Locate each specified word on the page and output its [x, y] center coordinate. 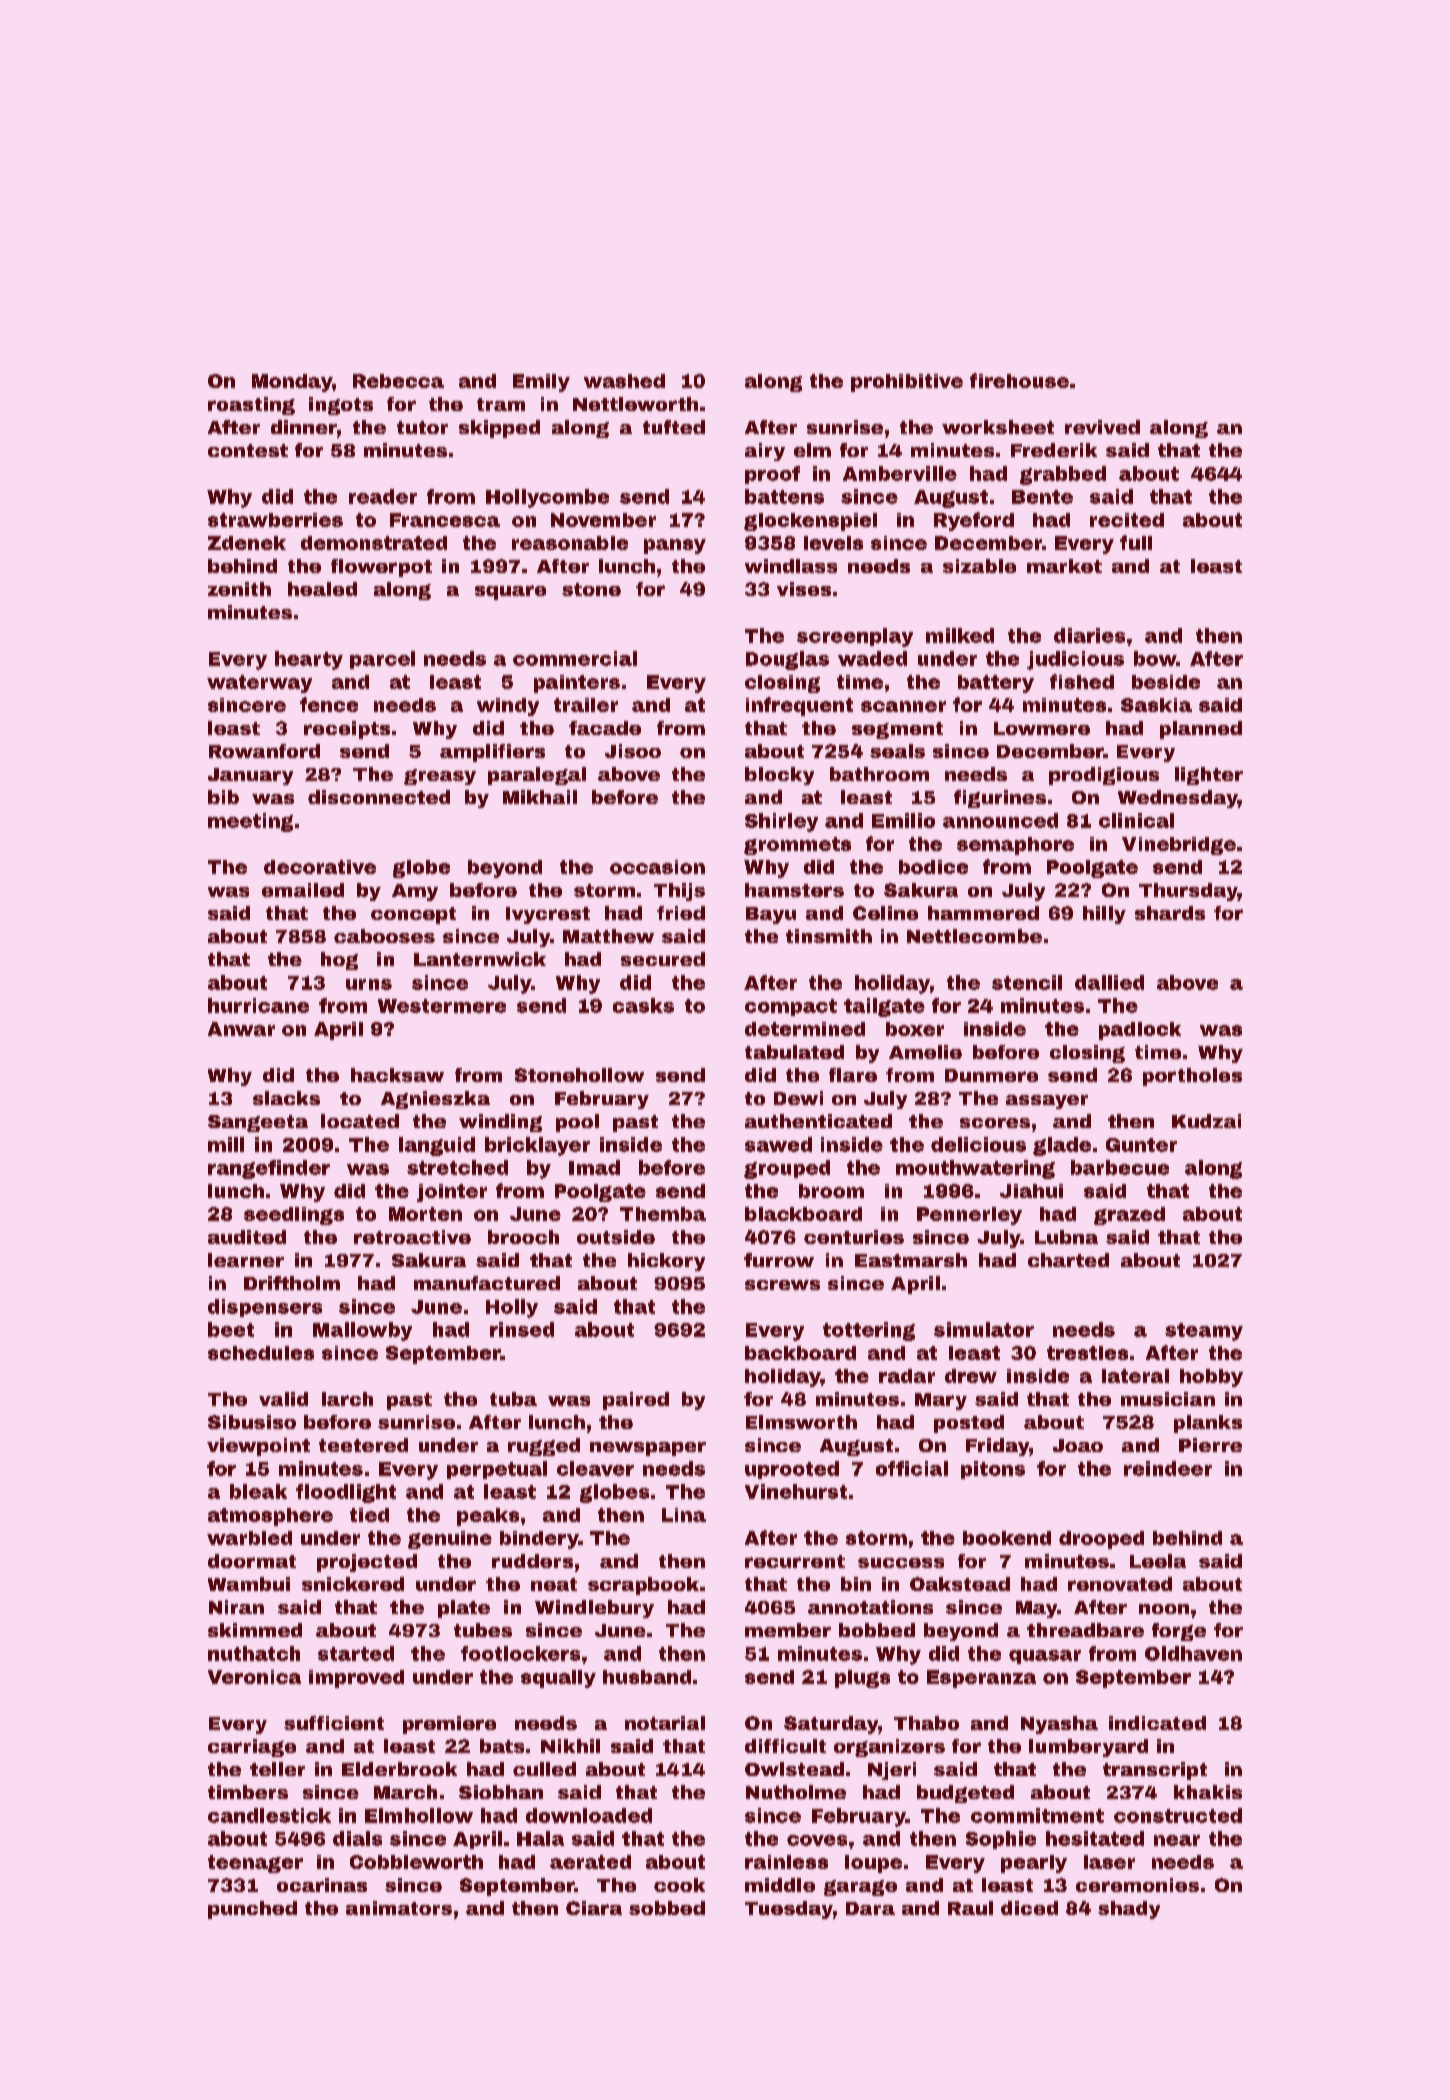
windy [508, 707]
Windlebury [594, 1609]
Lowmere [1042, 728]
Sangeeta [258, 1123]
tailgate [884, 1007]
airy [765, 452]
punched [252, 1910]
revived [1102, 427]
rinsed [522, 1329]
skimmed [255, 1630]
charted [1068, 1260]
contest [248, 450]
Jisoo [633, 751]
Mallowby [362, 1331]
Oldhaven [1193, 1653]
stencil [1027, 982]
